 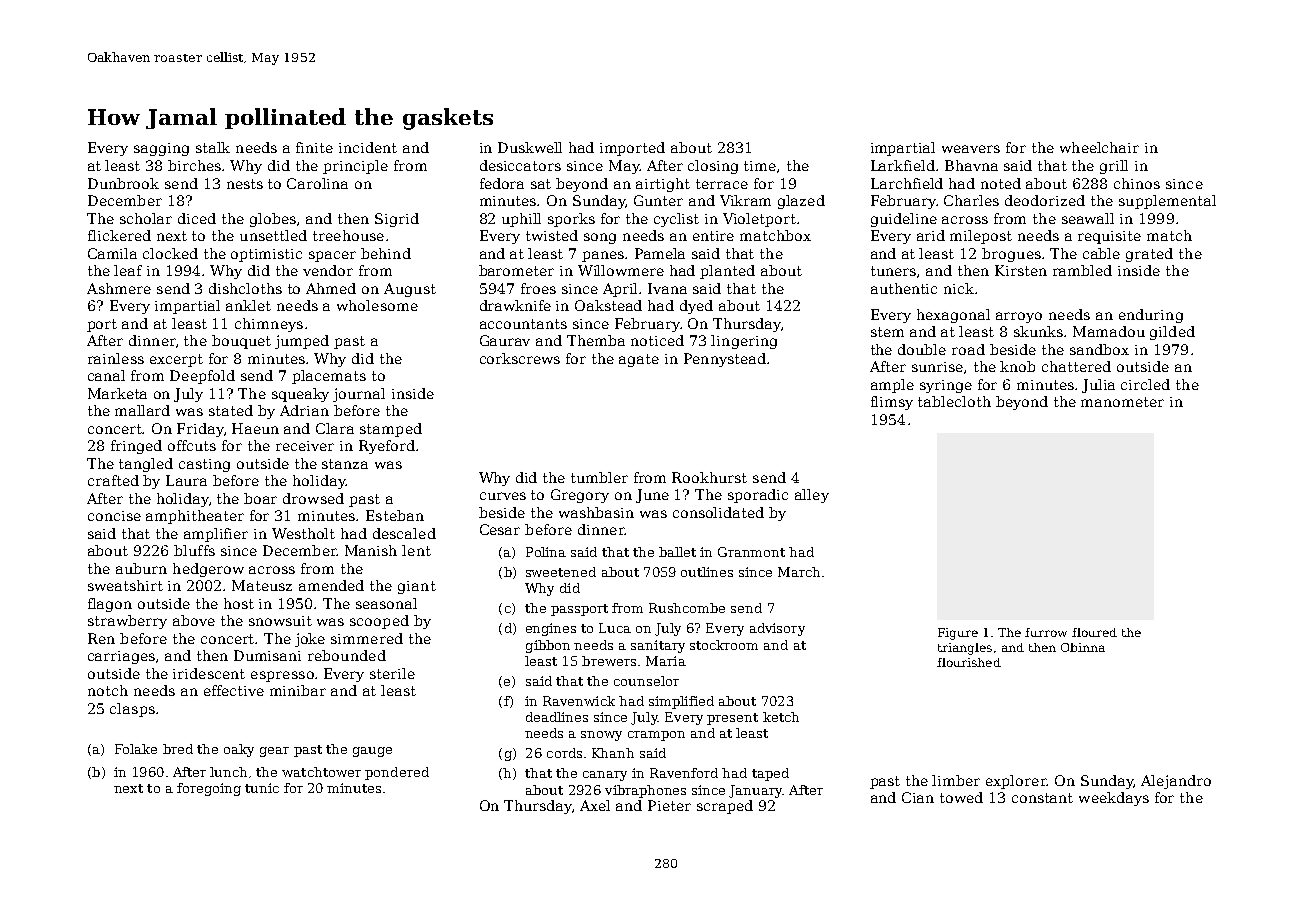 I want to click on Axel, so click(x=595, y=805).
